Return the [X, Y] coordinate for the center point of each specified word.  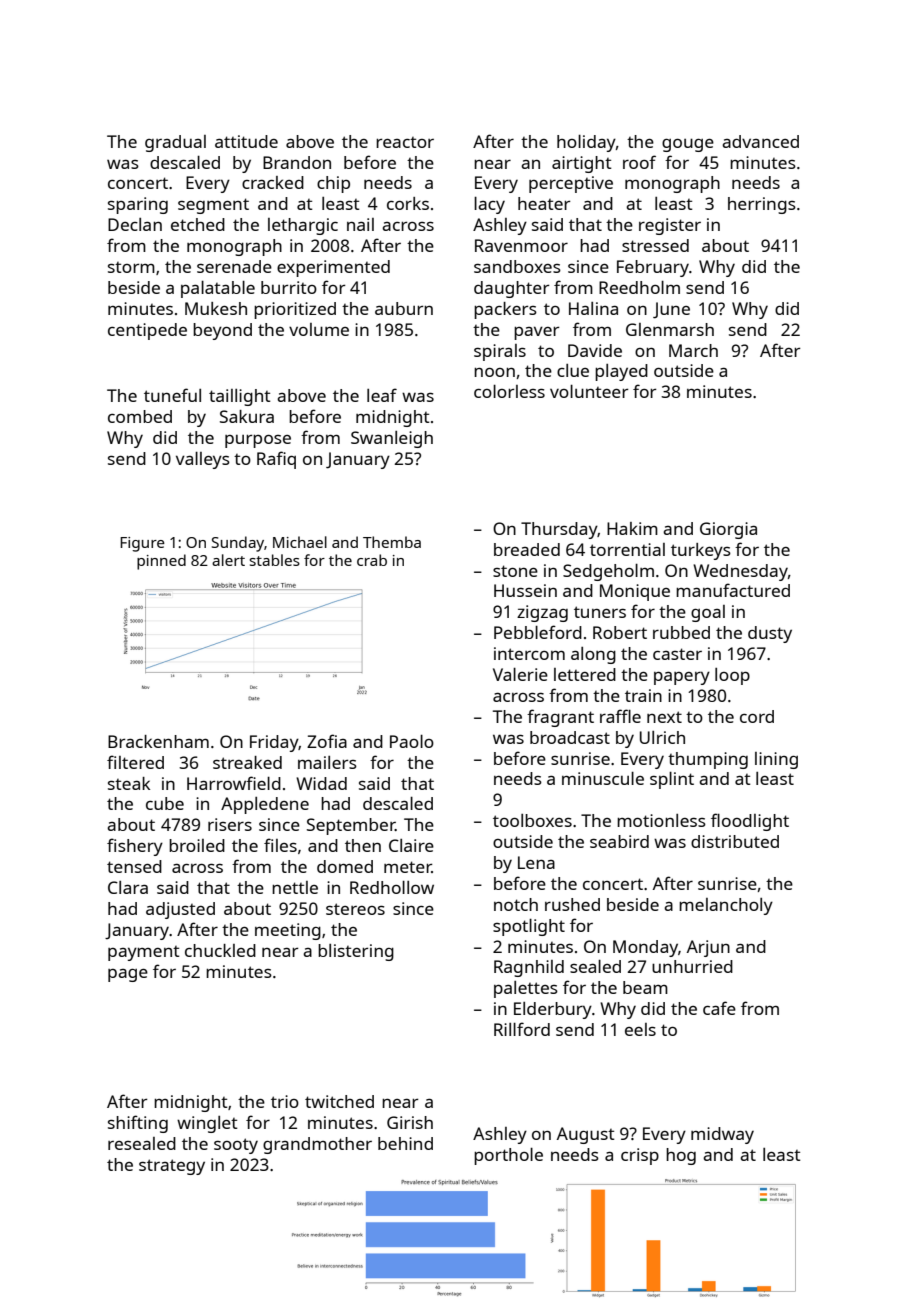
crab [372, 560]
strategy [172, 1167]
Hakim [632, 528]
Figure [142, 544]
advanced [760, 141]
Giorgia [728, 530]
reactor [405, 142]
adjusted [180, 910]
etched [198, 224]
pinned [161, 562]
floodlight [750, 822]
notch [516, 904]
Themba [392, 542]
